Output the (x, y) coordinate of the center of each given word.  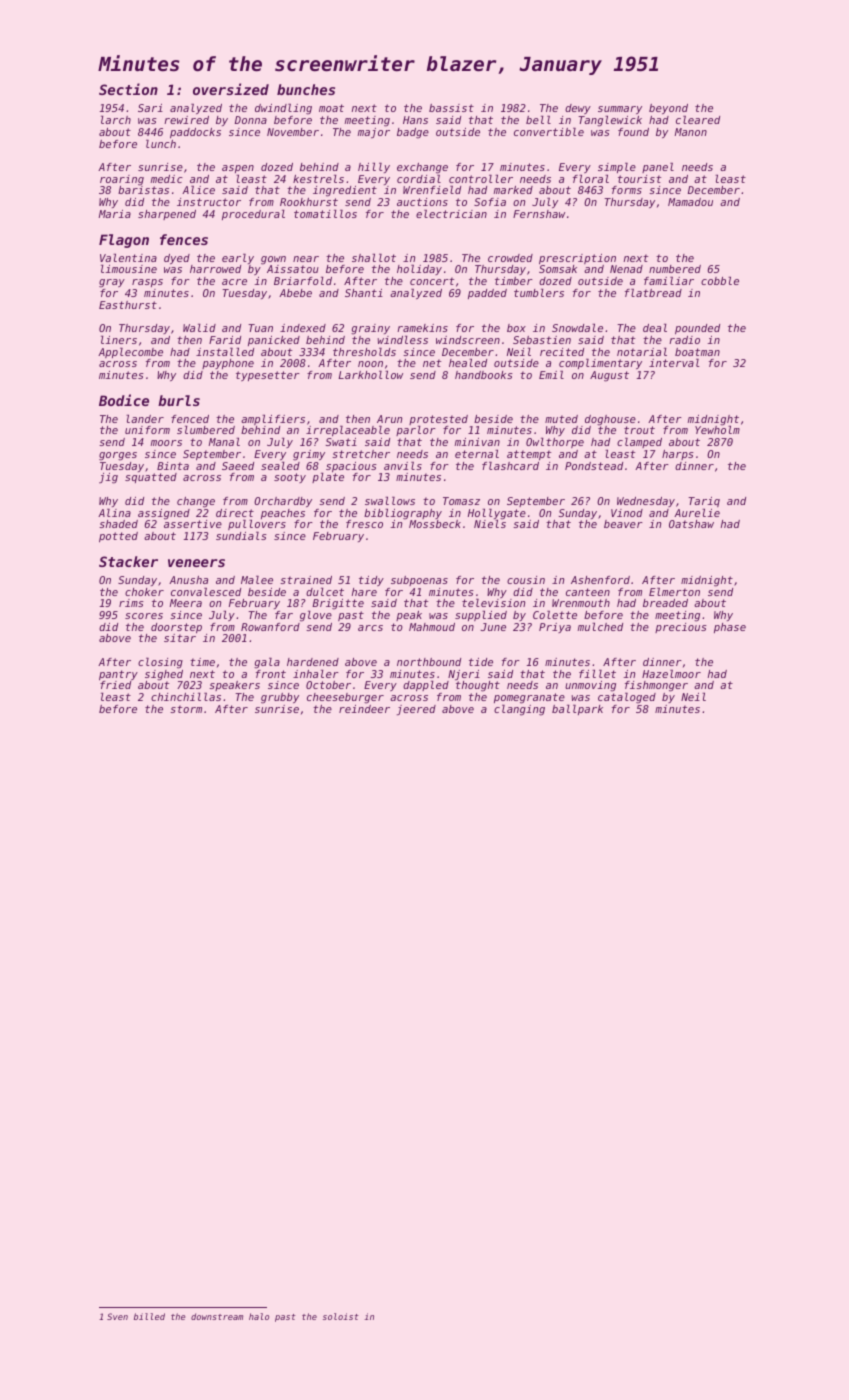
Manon (691, 132)
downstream (217, 1316)
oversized (231, 89)
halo (259, 1316)
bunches (306, 89)
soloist (341, 1316)
